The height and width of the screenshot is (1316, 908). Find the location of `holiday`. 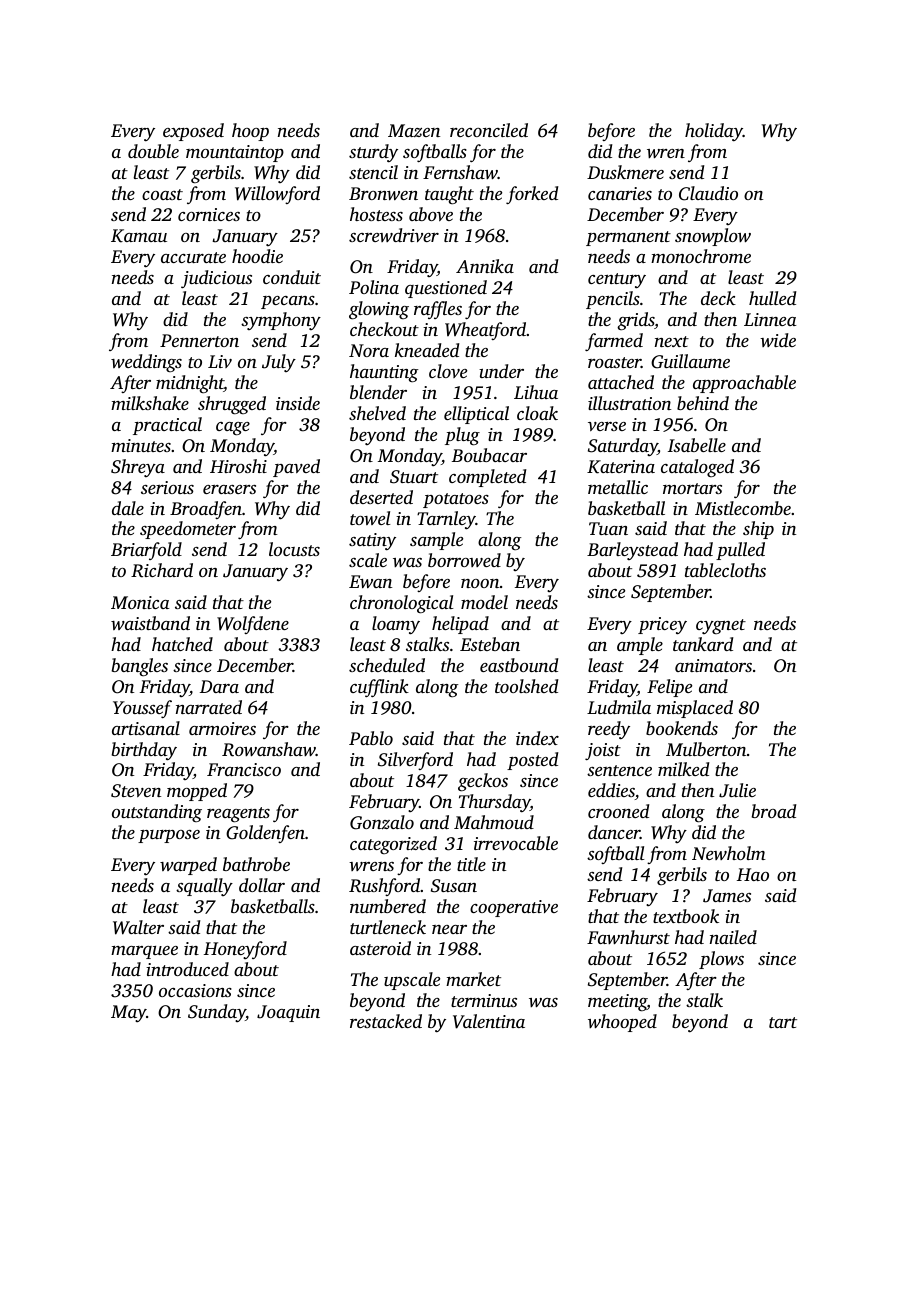

holiday is located at coordinates (714, 132).
